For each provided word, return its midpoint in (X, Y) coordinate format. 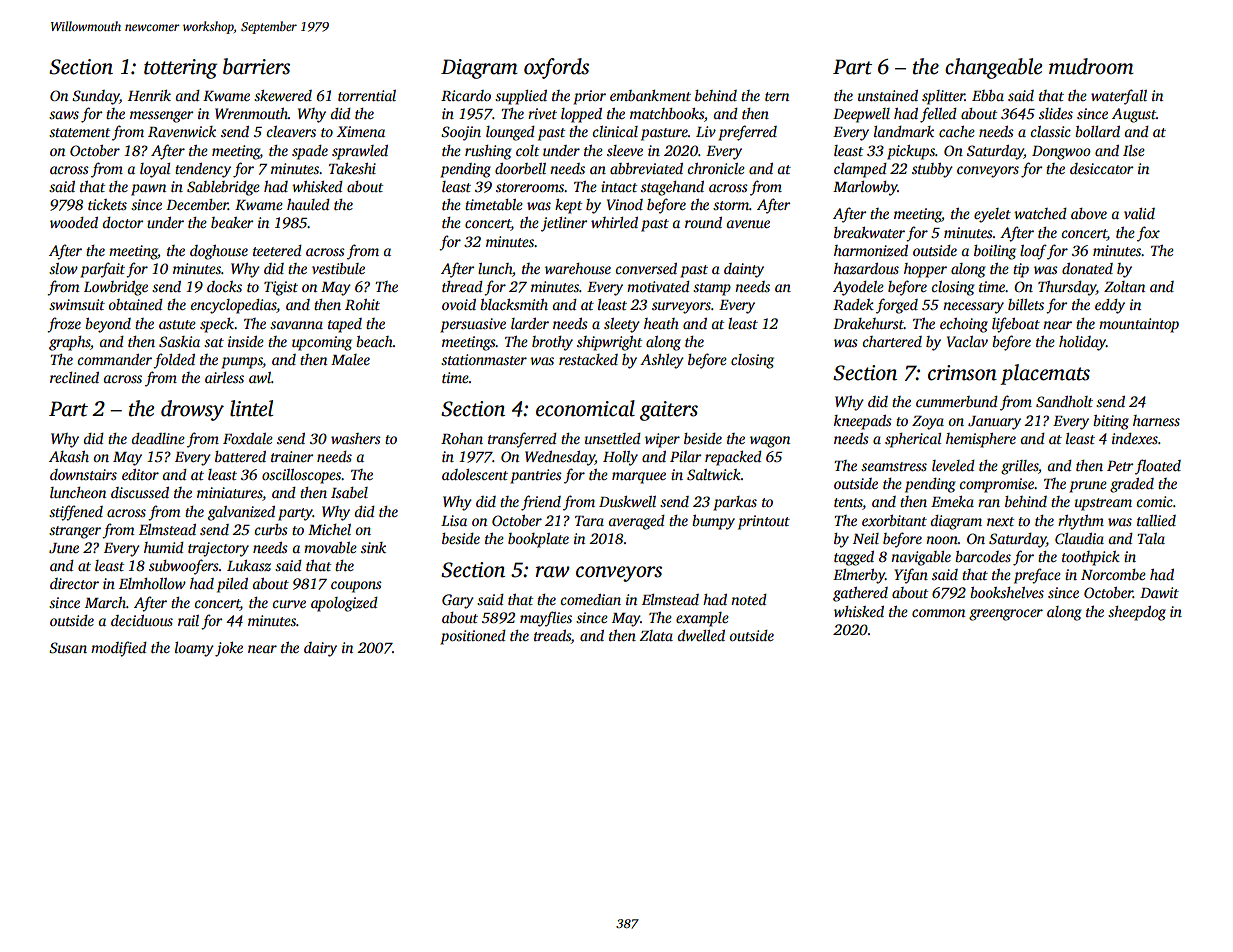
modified (119, 649)
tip (1021, 270)
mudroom (1091, 66)
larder (530, 323)
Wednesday (560, 458)
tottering (180, 69)
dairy (320, 649)
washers (356, 438)
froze (64, 325)
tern (777, 96)
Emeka (952, 501)
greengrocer (1006, 615)
